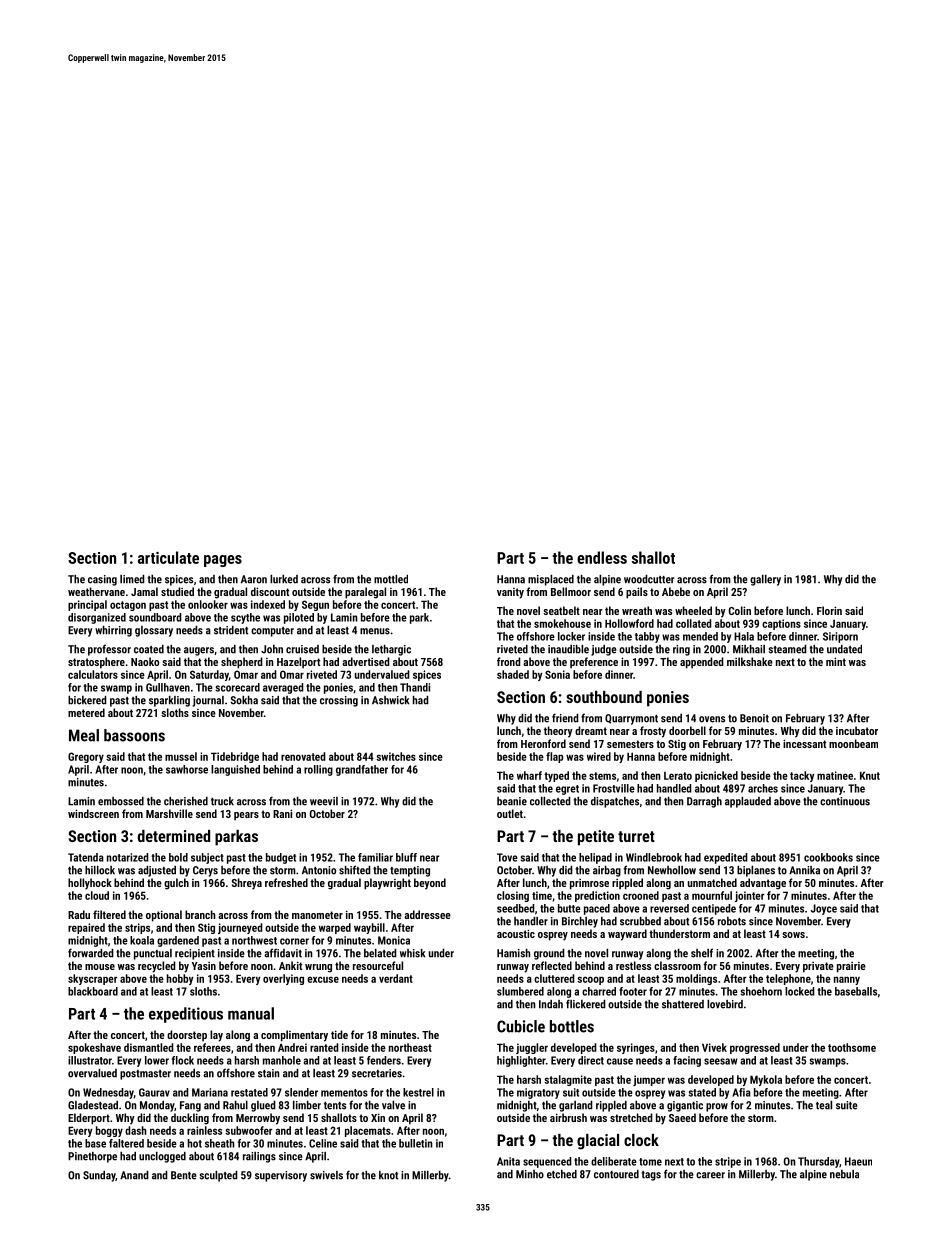  Describe the element at coordinates (748, 802) in the image. I see `applauded` at that location.
